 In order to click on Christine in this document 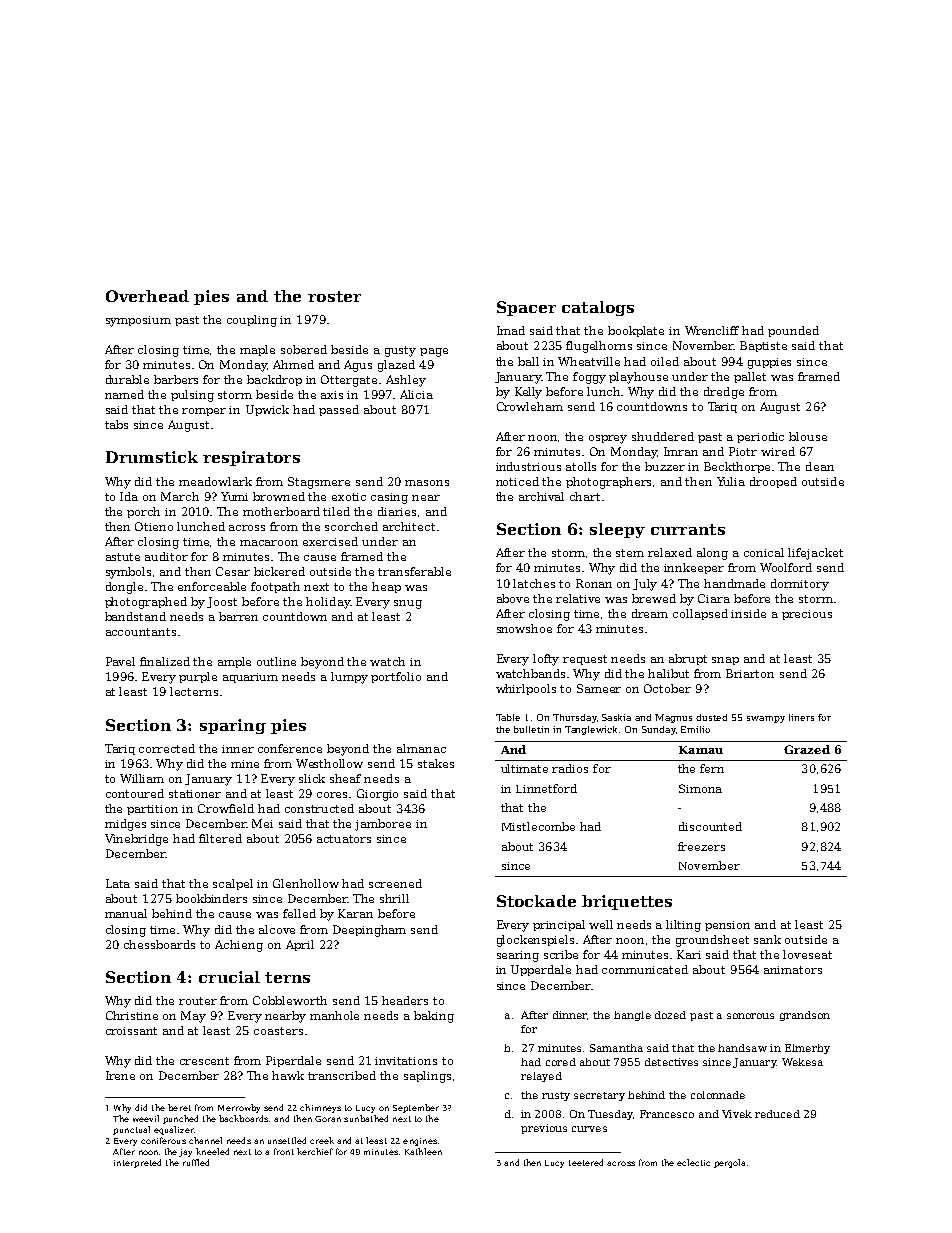, I will do `click(132, 1015)`.
